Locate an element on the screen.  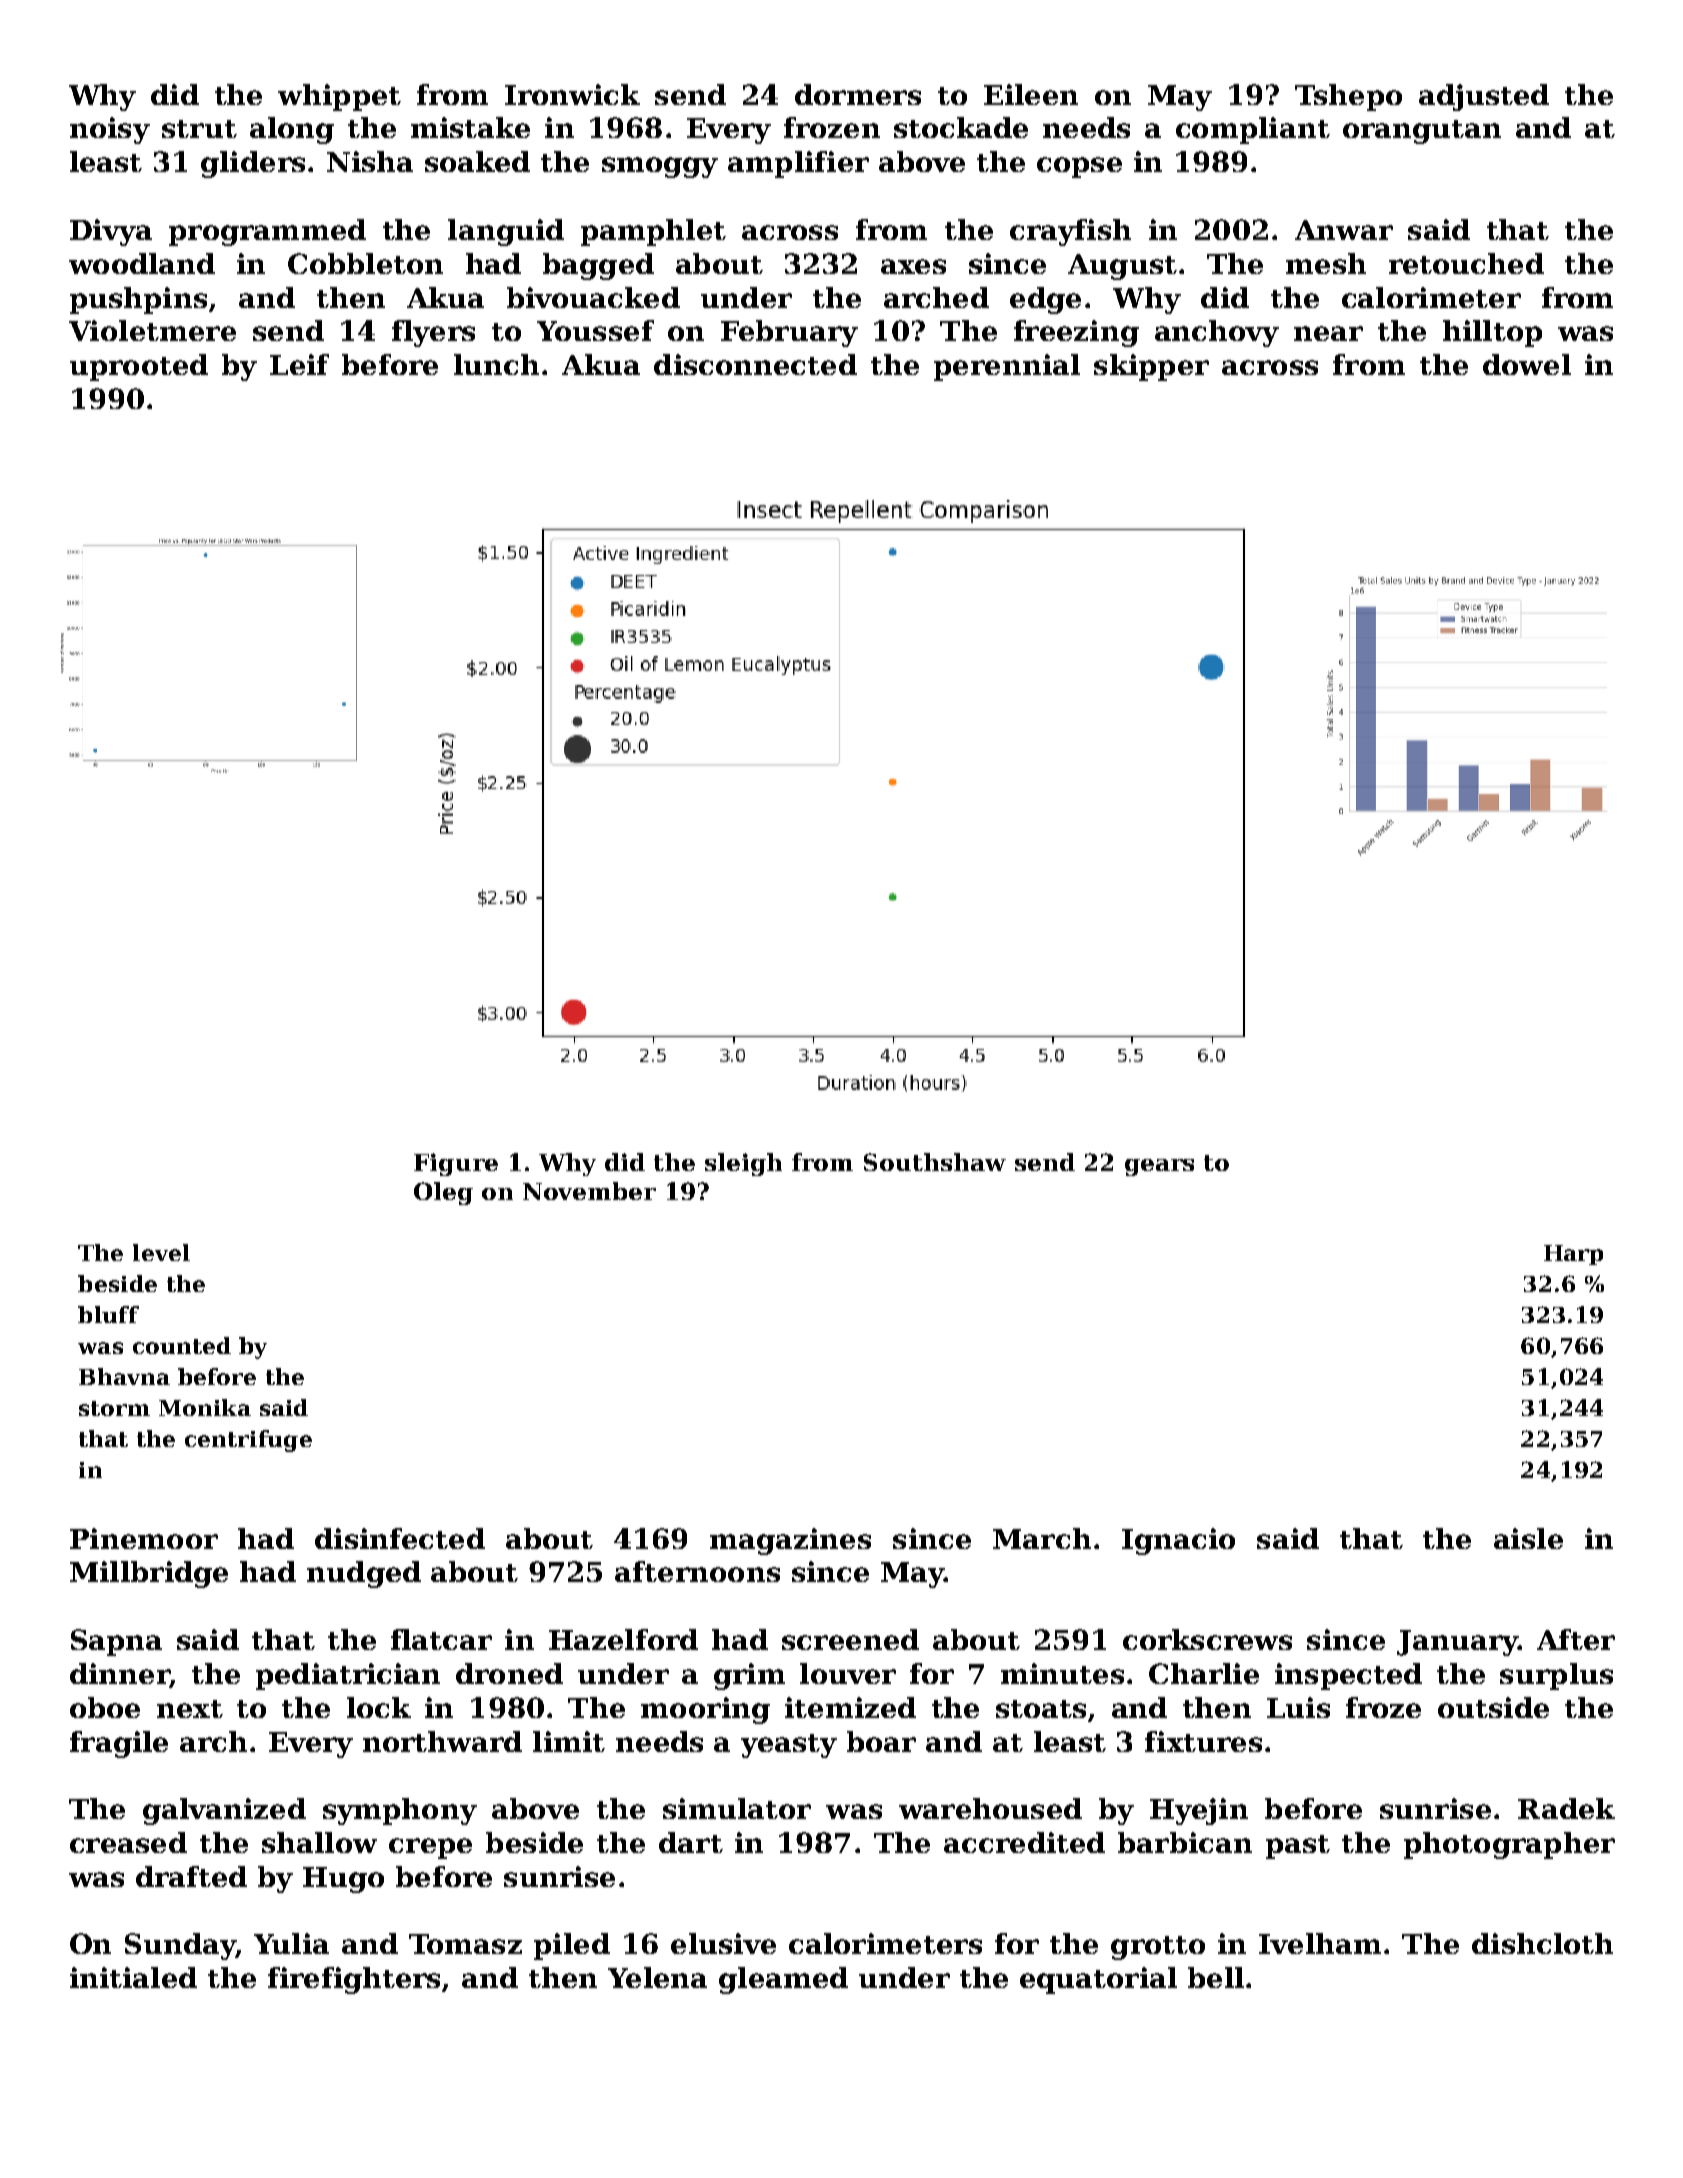
Eileen is located at coordinates (1031, 94).
